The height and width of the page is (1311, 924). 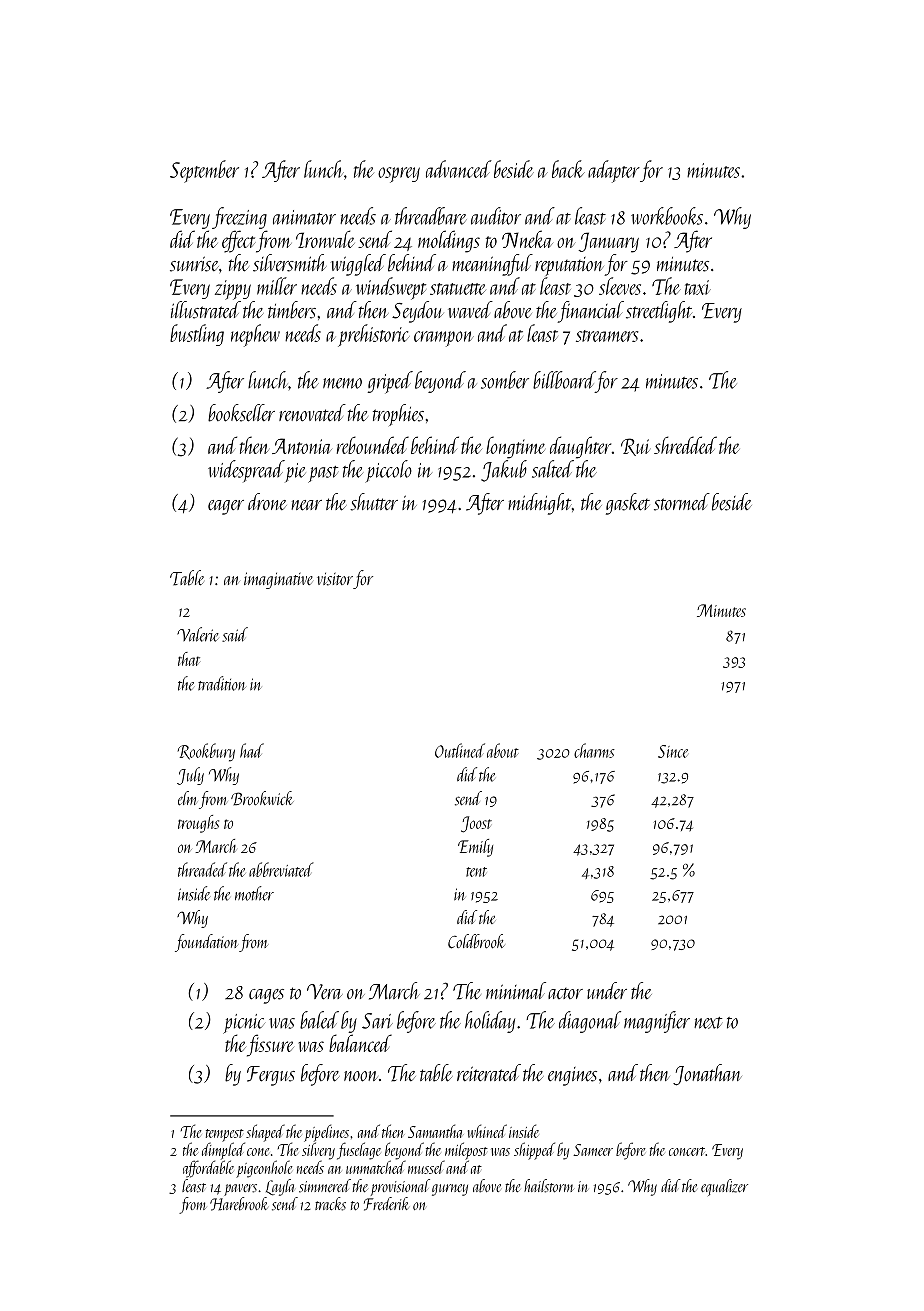 I want to click on actor, so click(x=565, y=993).
